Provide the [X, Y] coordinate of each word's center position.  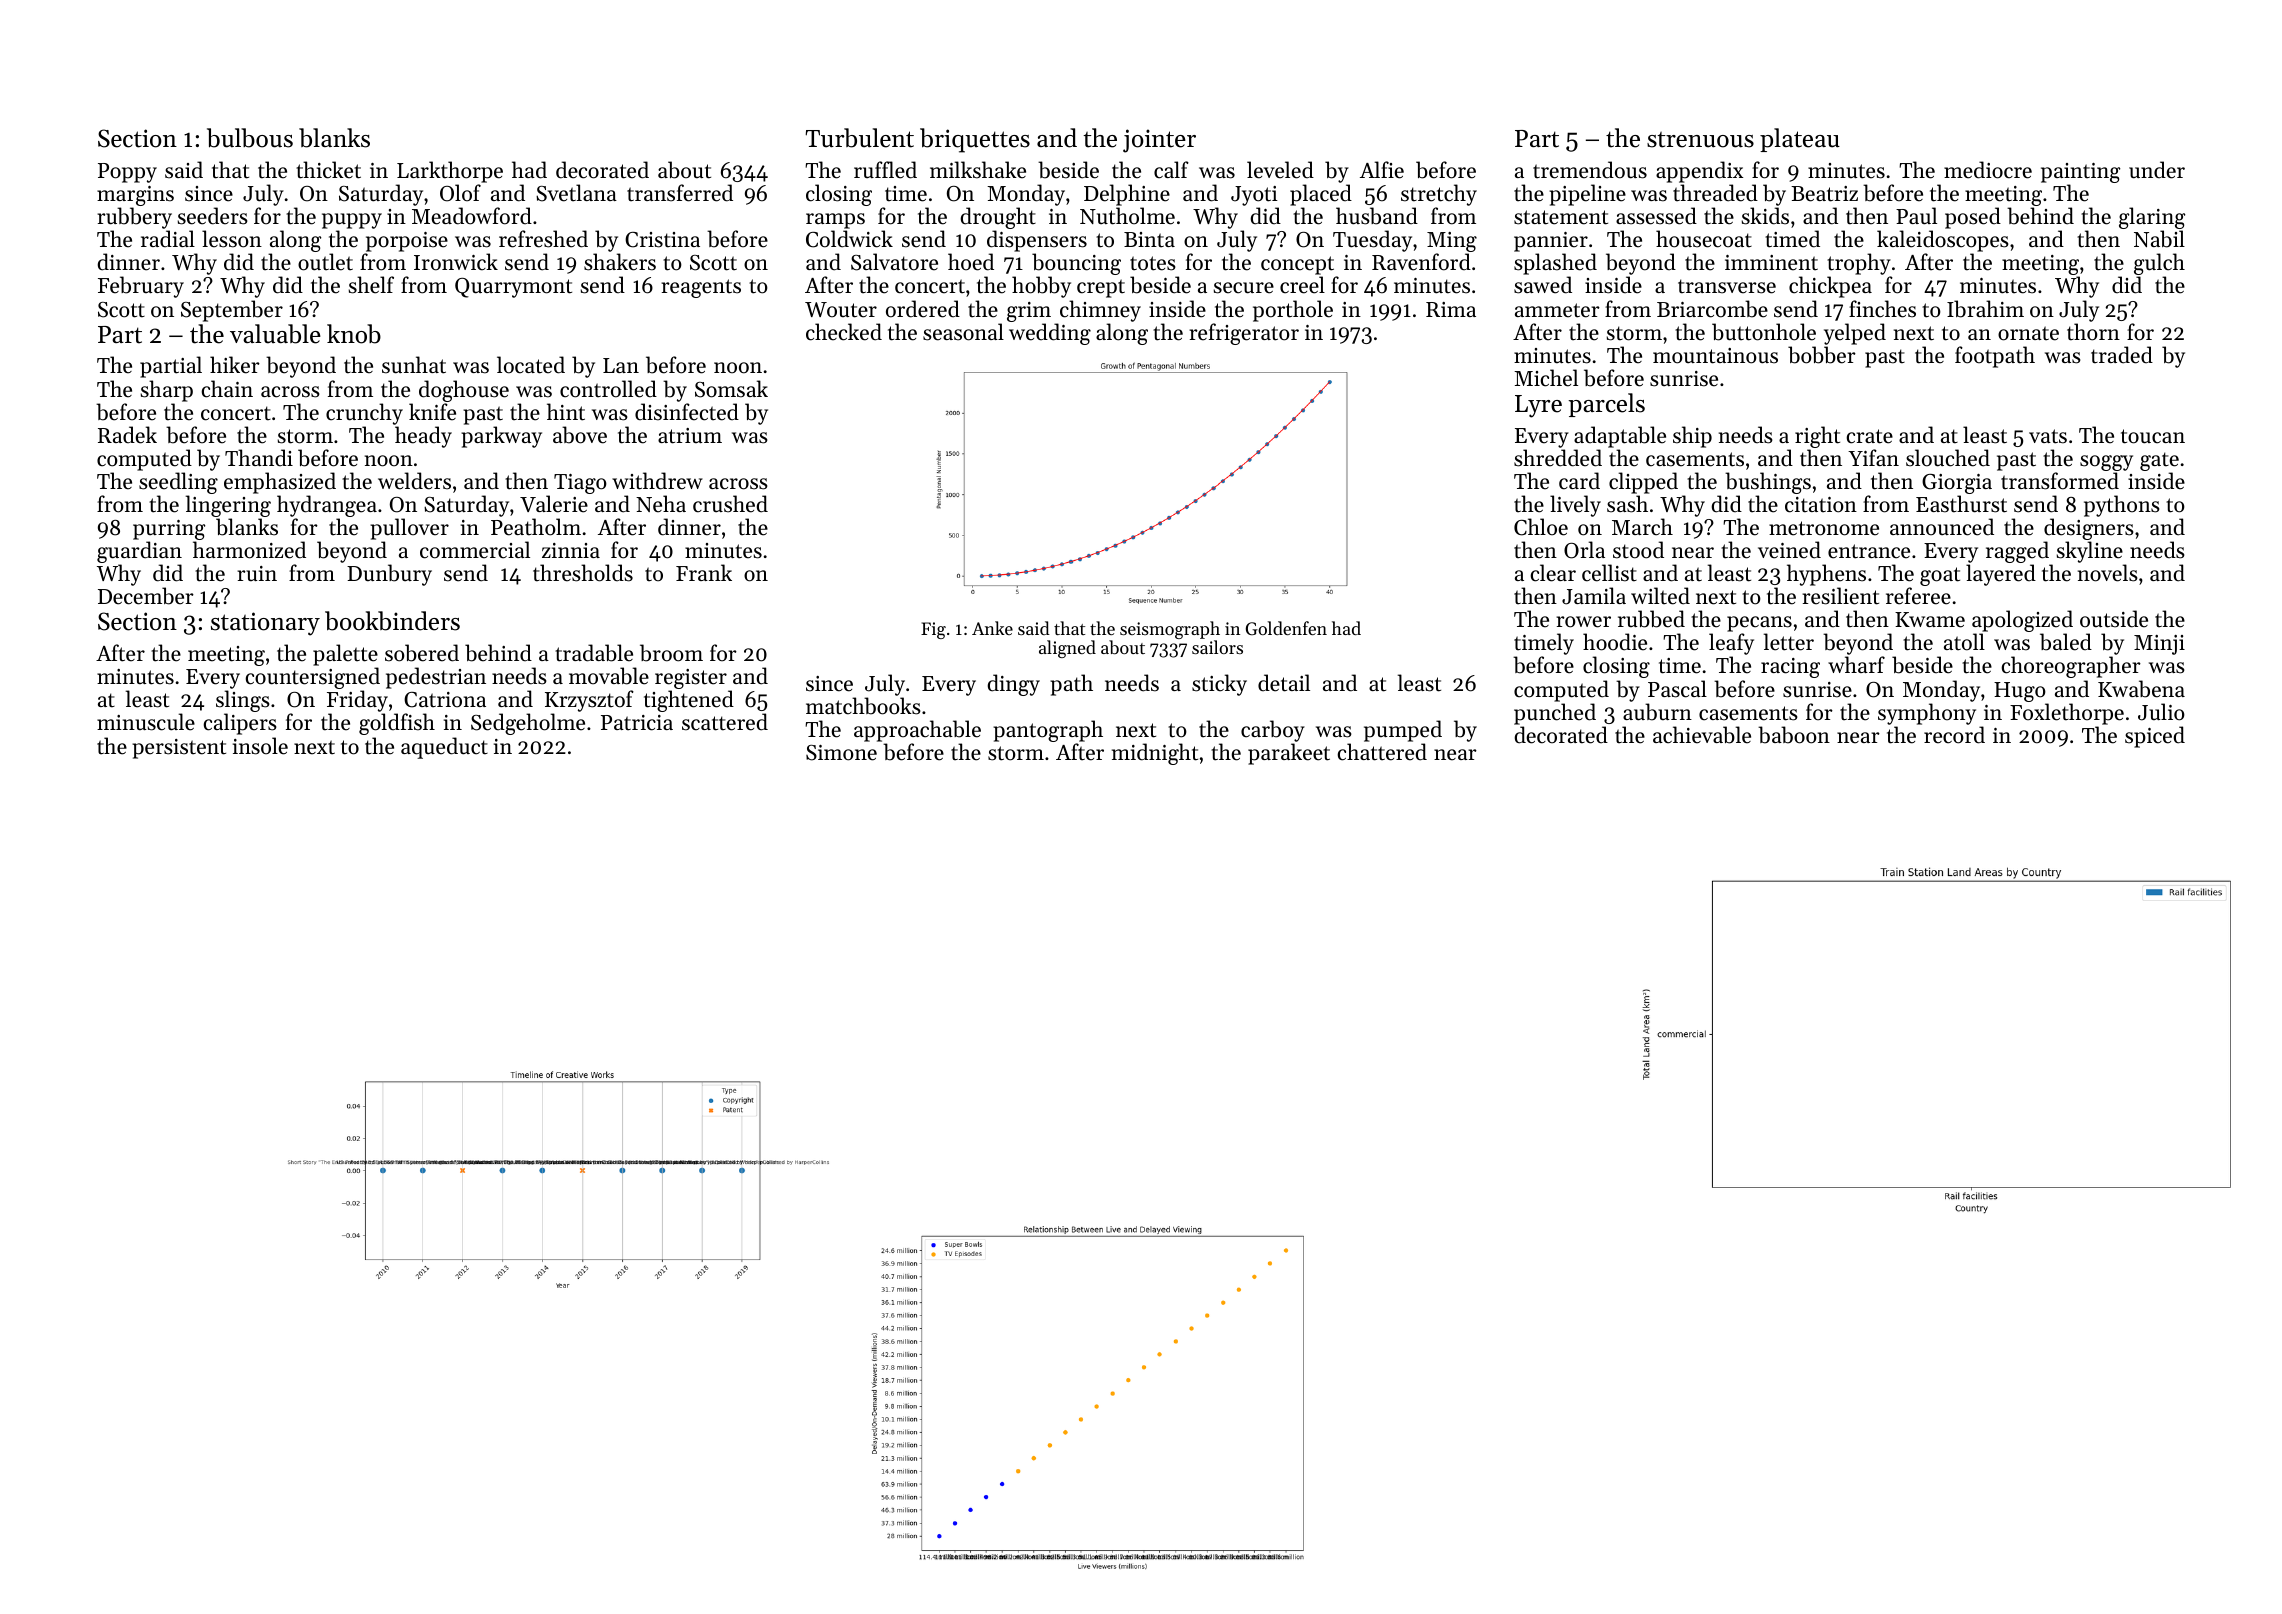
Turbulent [859, 138]
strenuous [1700, 140]
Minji [2159, 645]
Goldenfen [1286, 628]
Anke [992, 628]
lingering [228, 506]
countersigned [312, 679]
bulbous [250, 138]
